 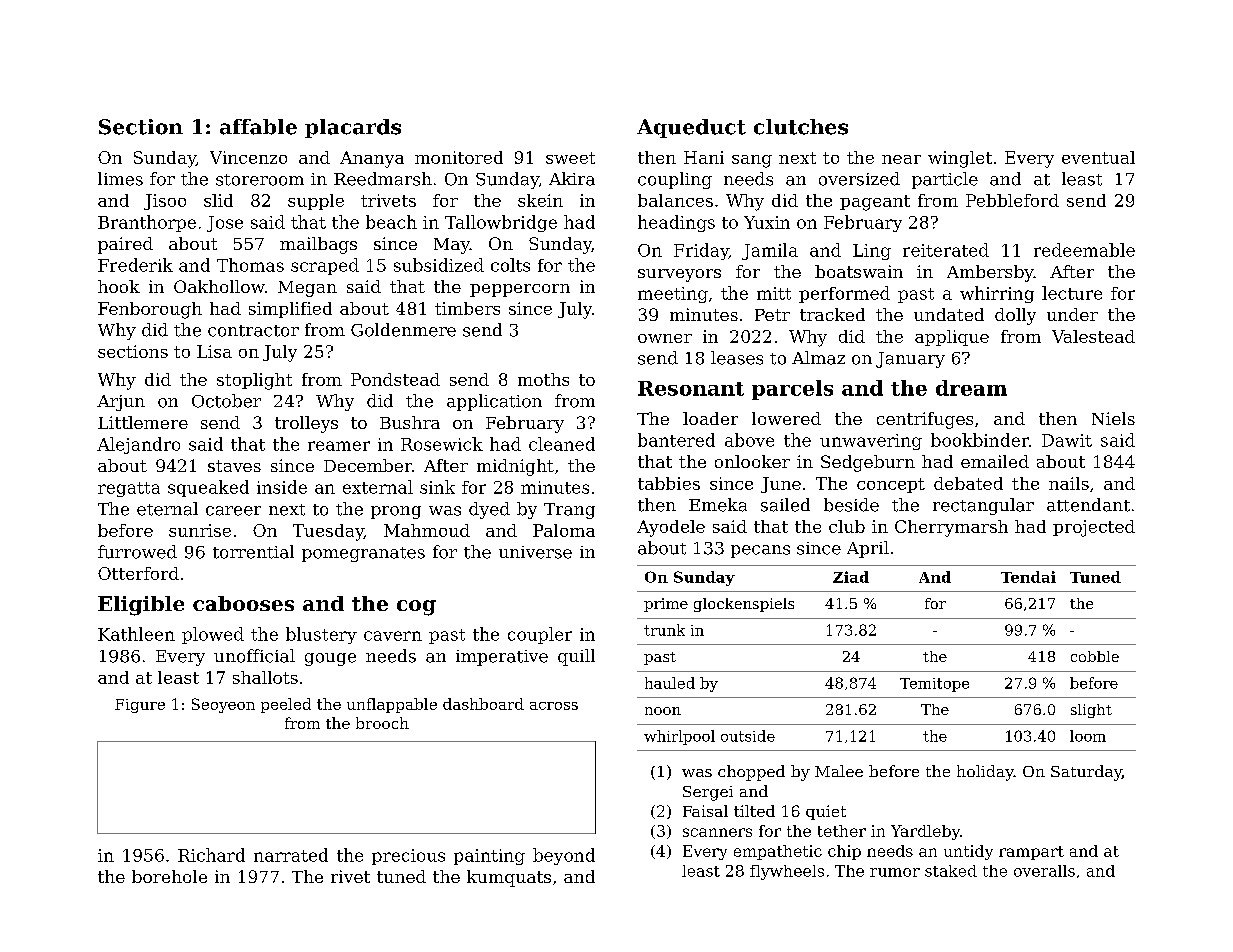 What do you see at coordinates (494, 402) in the page?
I see `application` at bounding box center [494, 402].
